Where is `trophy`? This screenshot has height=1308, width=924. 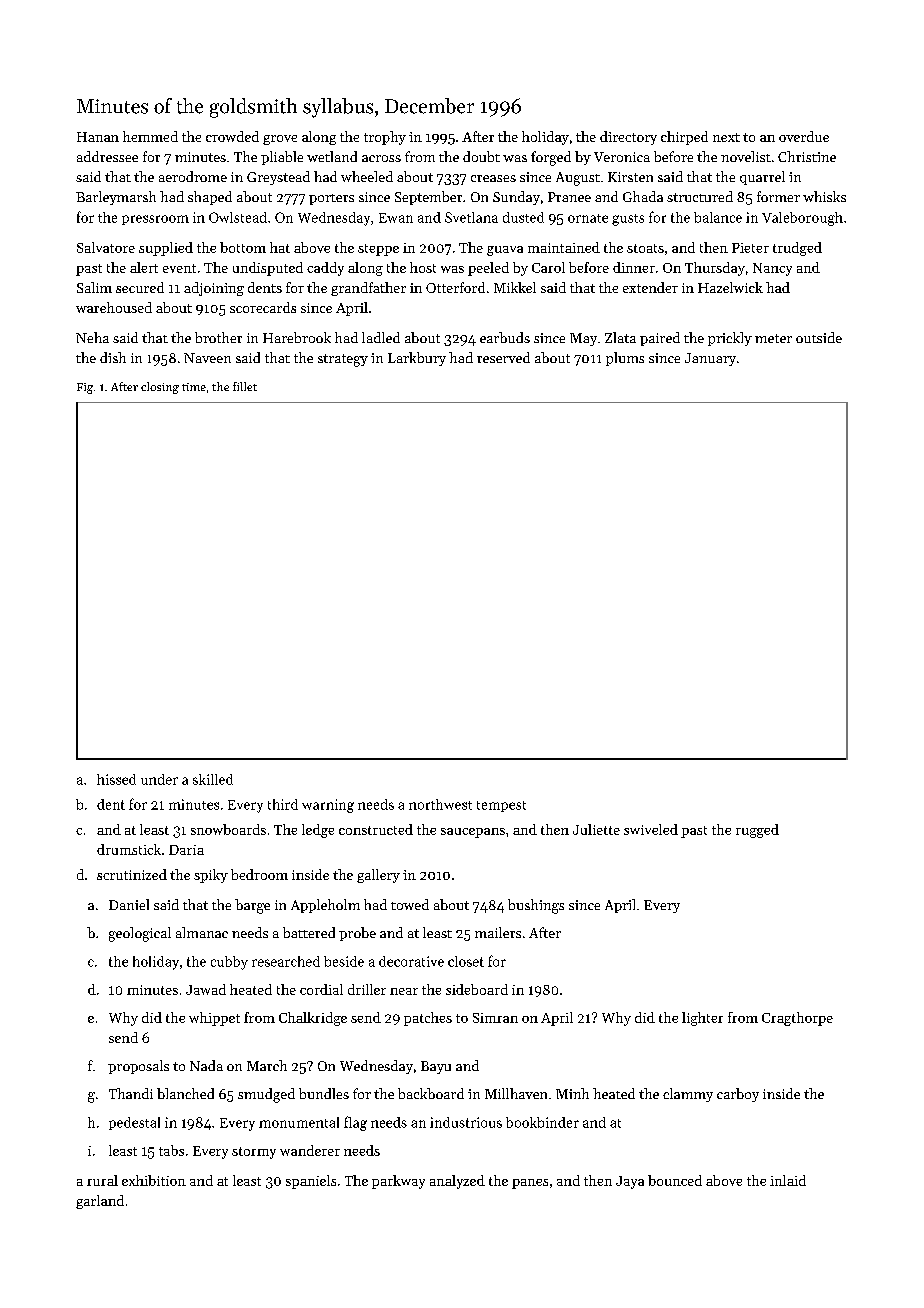
trophy is located at coordinates (385, 138).
